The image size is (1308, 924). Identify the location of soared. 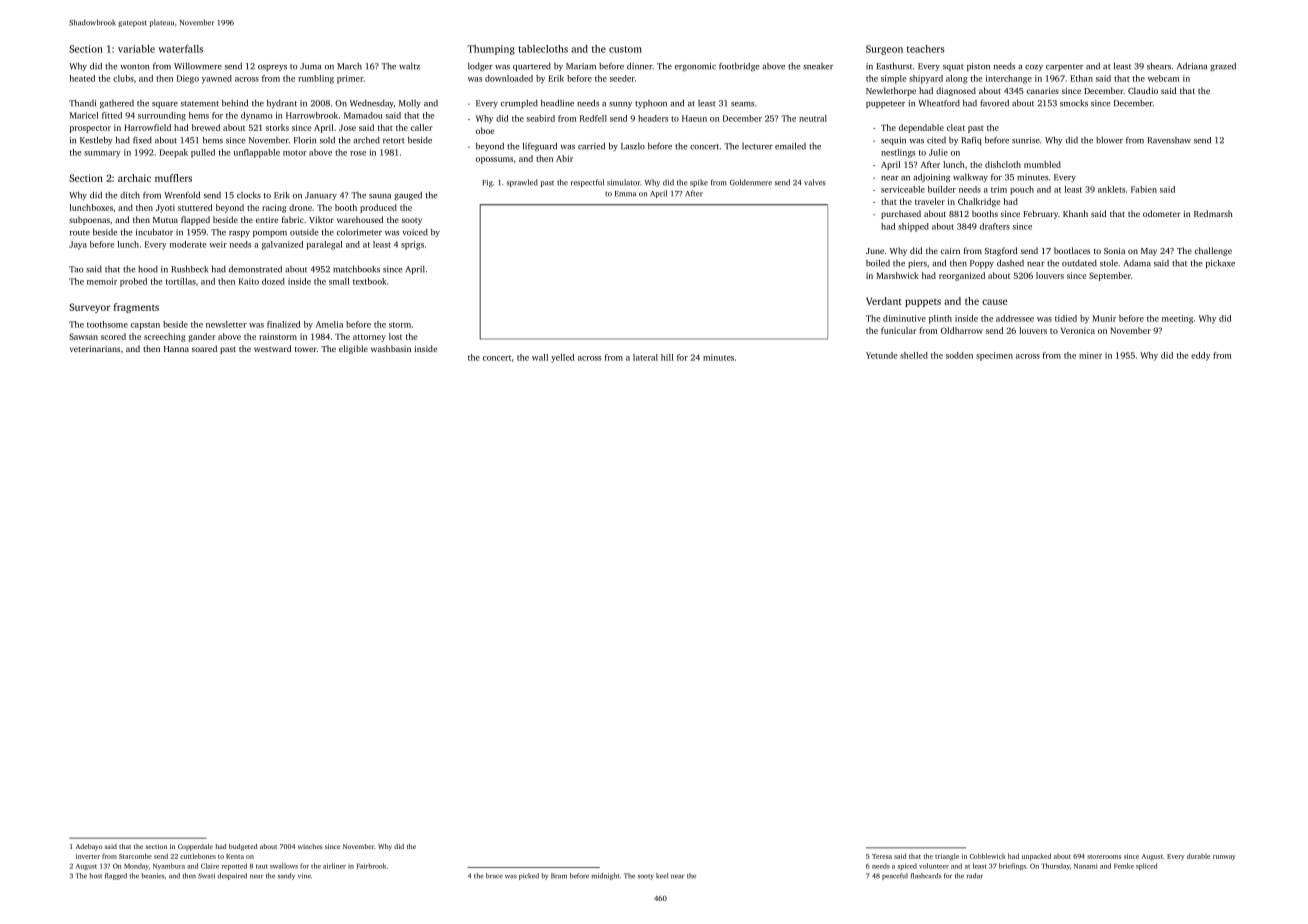
(204, 348).
